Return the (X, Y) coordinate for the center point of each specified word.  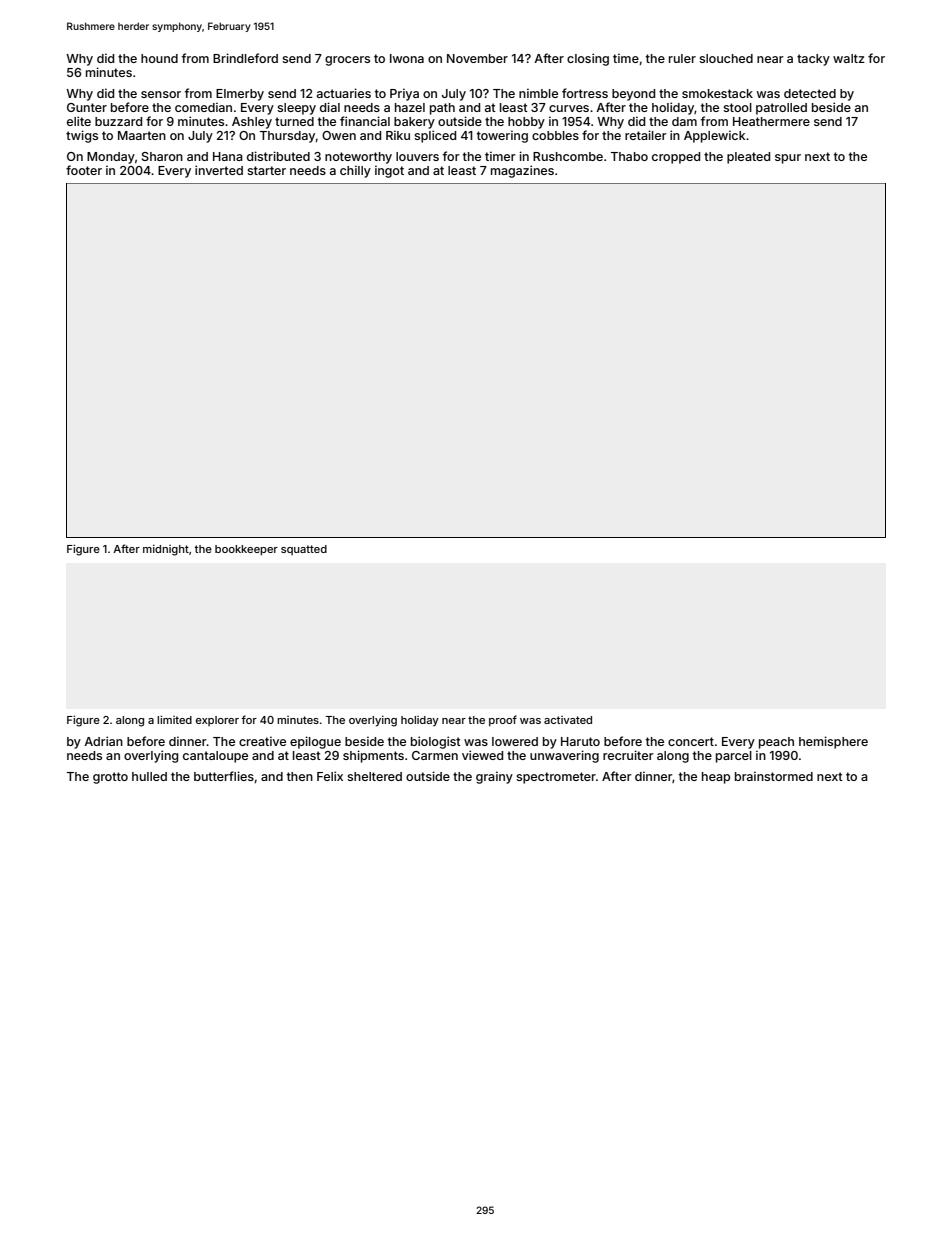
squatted (304, 550)
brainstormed (774, 776)
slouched (726, 58)
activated (568, 720)
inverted (219, 170)
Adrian (103, 741)
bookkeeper (246, 550)
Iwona (407, 58)
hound (159, 58)
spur (788, 159)
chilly (355, 171)
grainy (494, 777)
